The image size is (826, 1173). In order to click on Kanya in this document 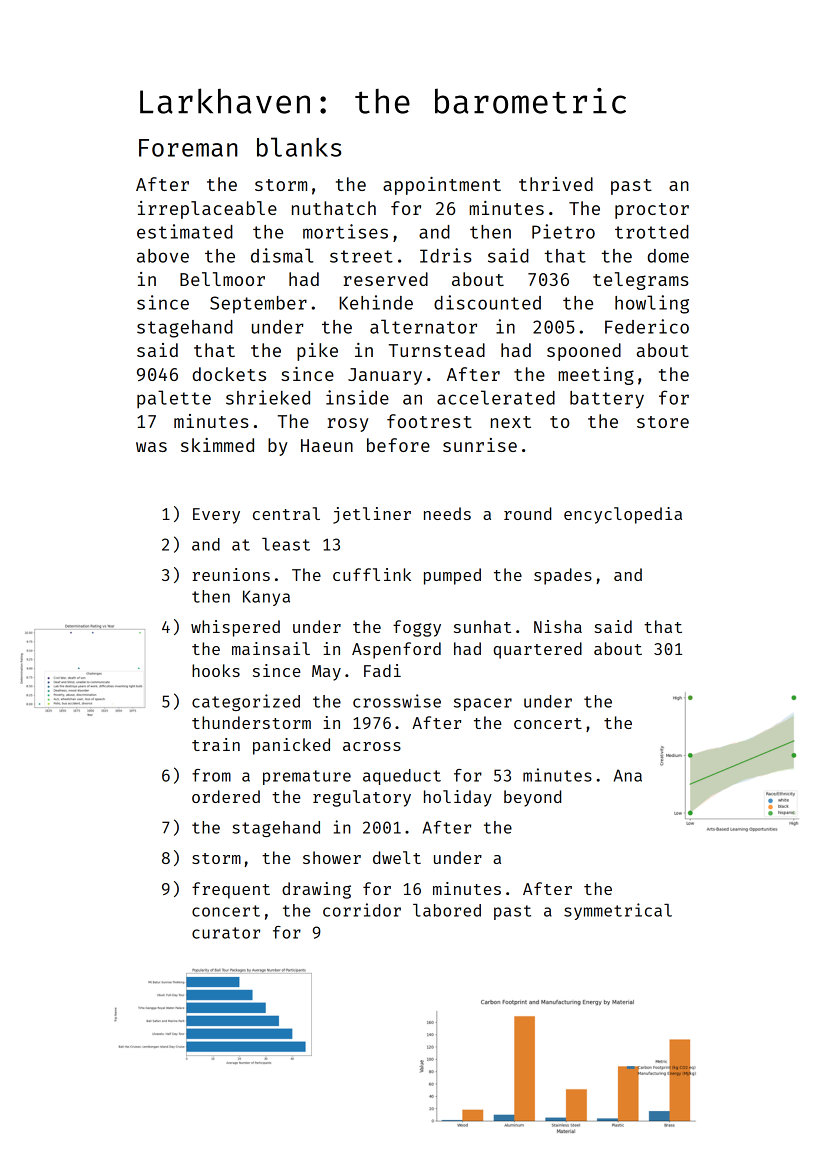, I will do `click(266, 598)`.
